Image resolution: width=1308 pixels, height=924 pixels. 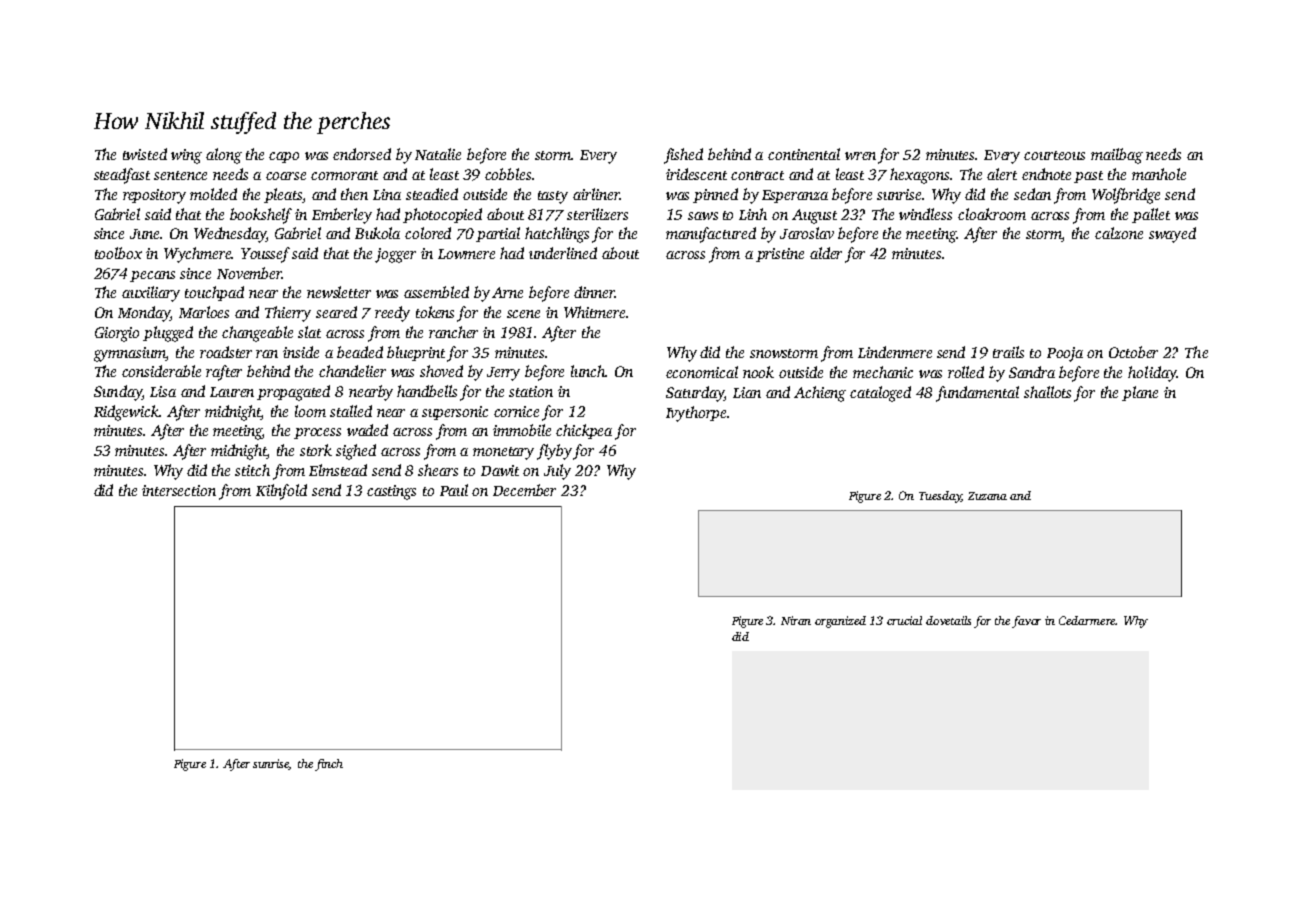 I want to click on December, so click(x=524, y=490).
